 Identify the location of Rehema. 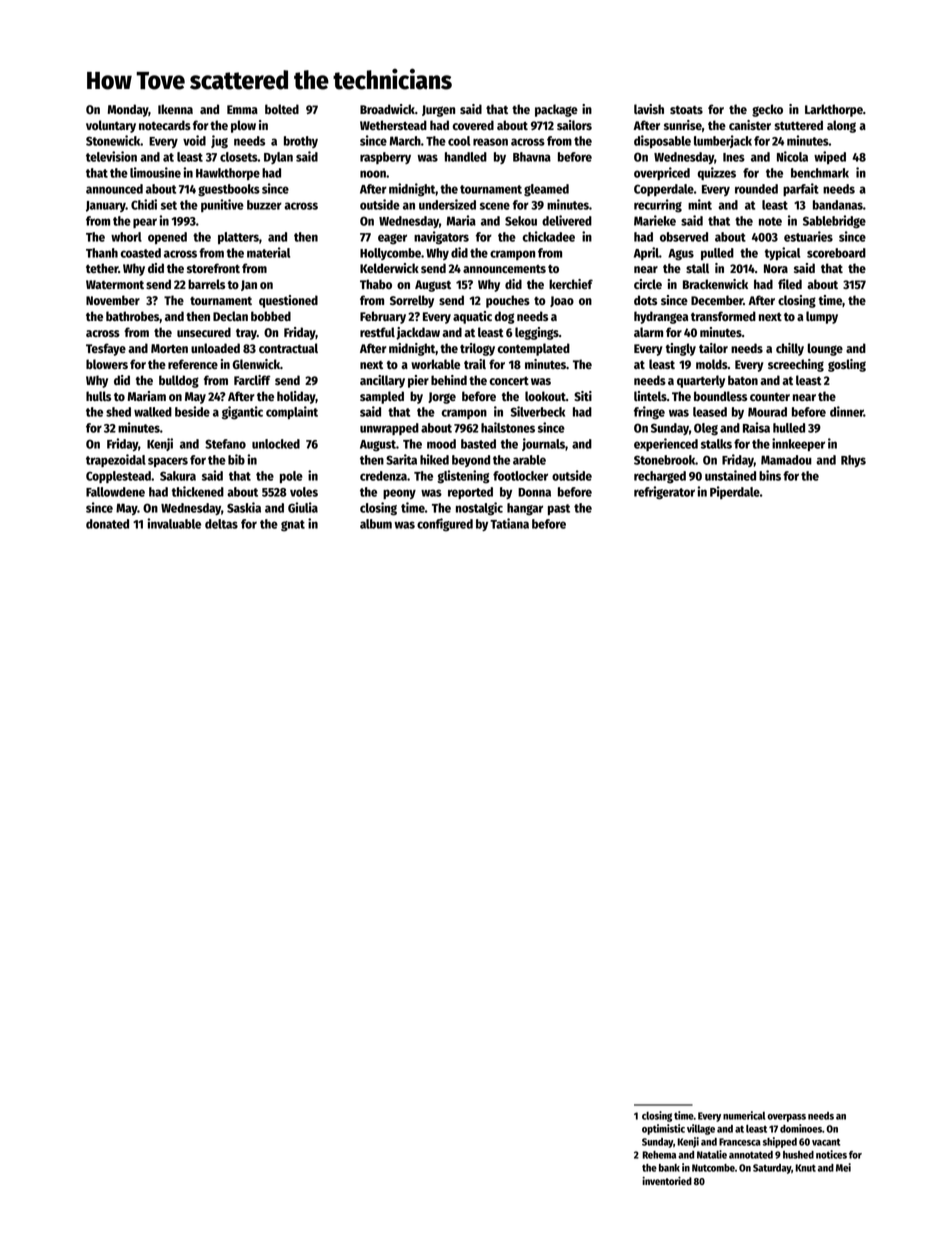
(659, 1155).
